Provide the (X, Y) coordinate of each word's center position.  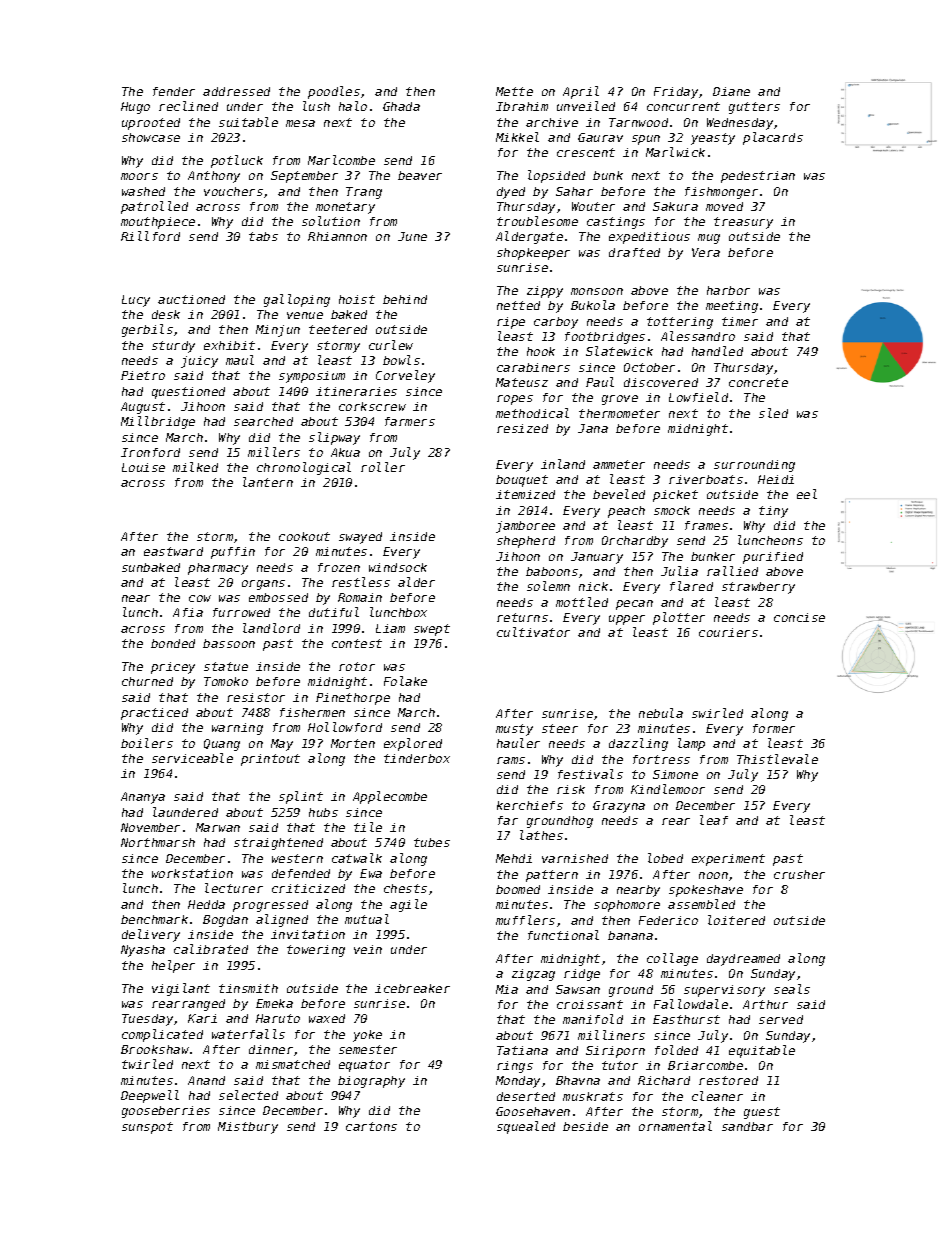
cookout (304, 536)
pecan (634, 605)
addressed (236, 91)
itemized (525, 494)
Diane (731, 91)
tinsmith (248, 988)
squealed (526, 1127)
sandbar (747, 1126)
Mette (514, 91)
